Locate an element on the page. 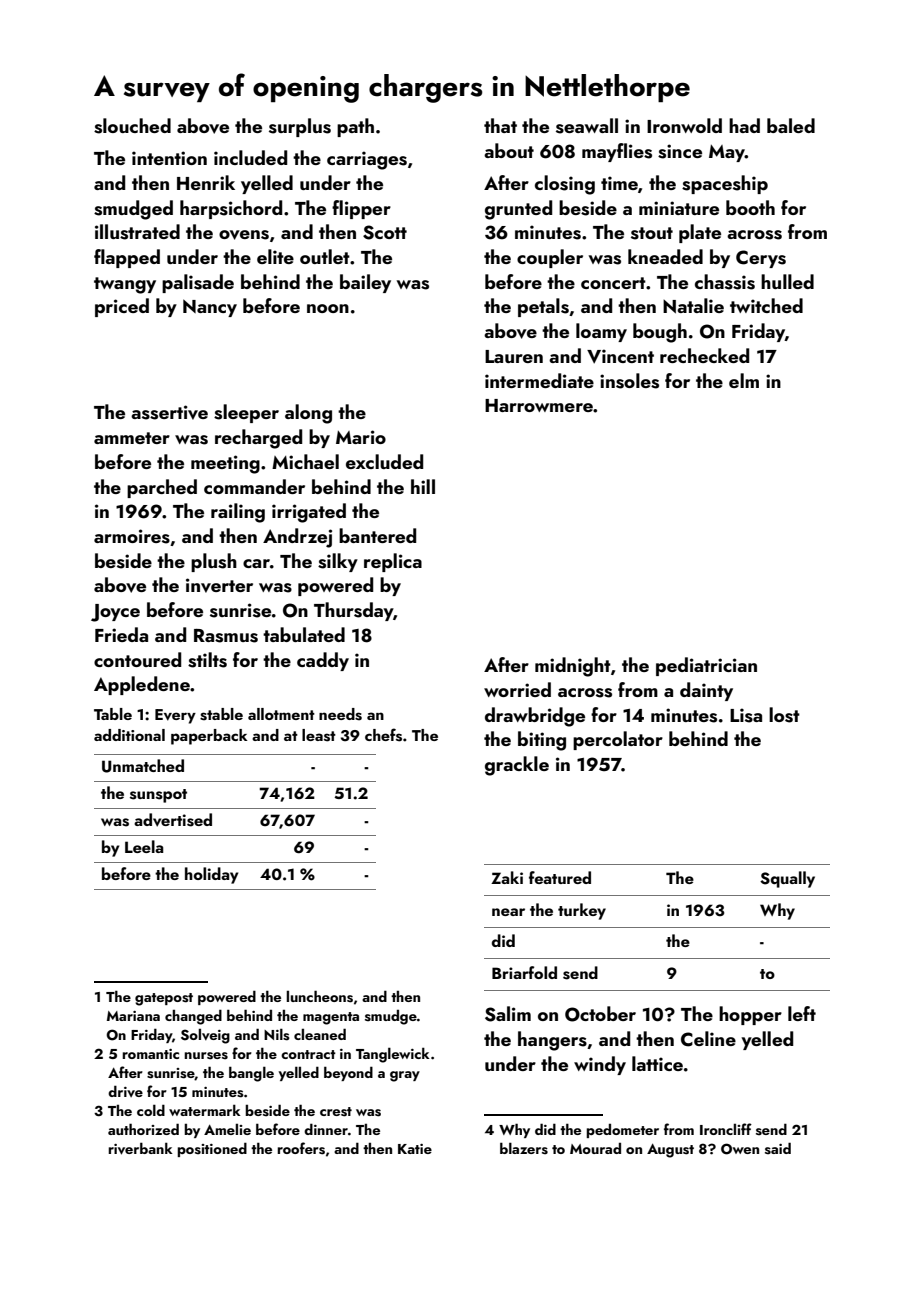 The image size is (924, 1311). baled is located at coordinates (791, 125).
